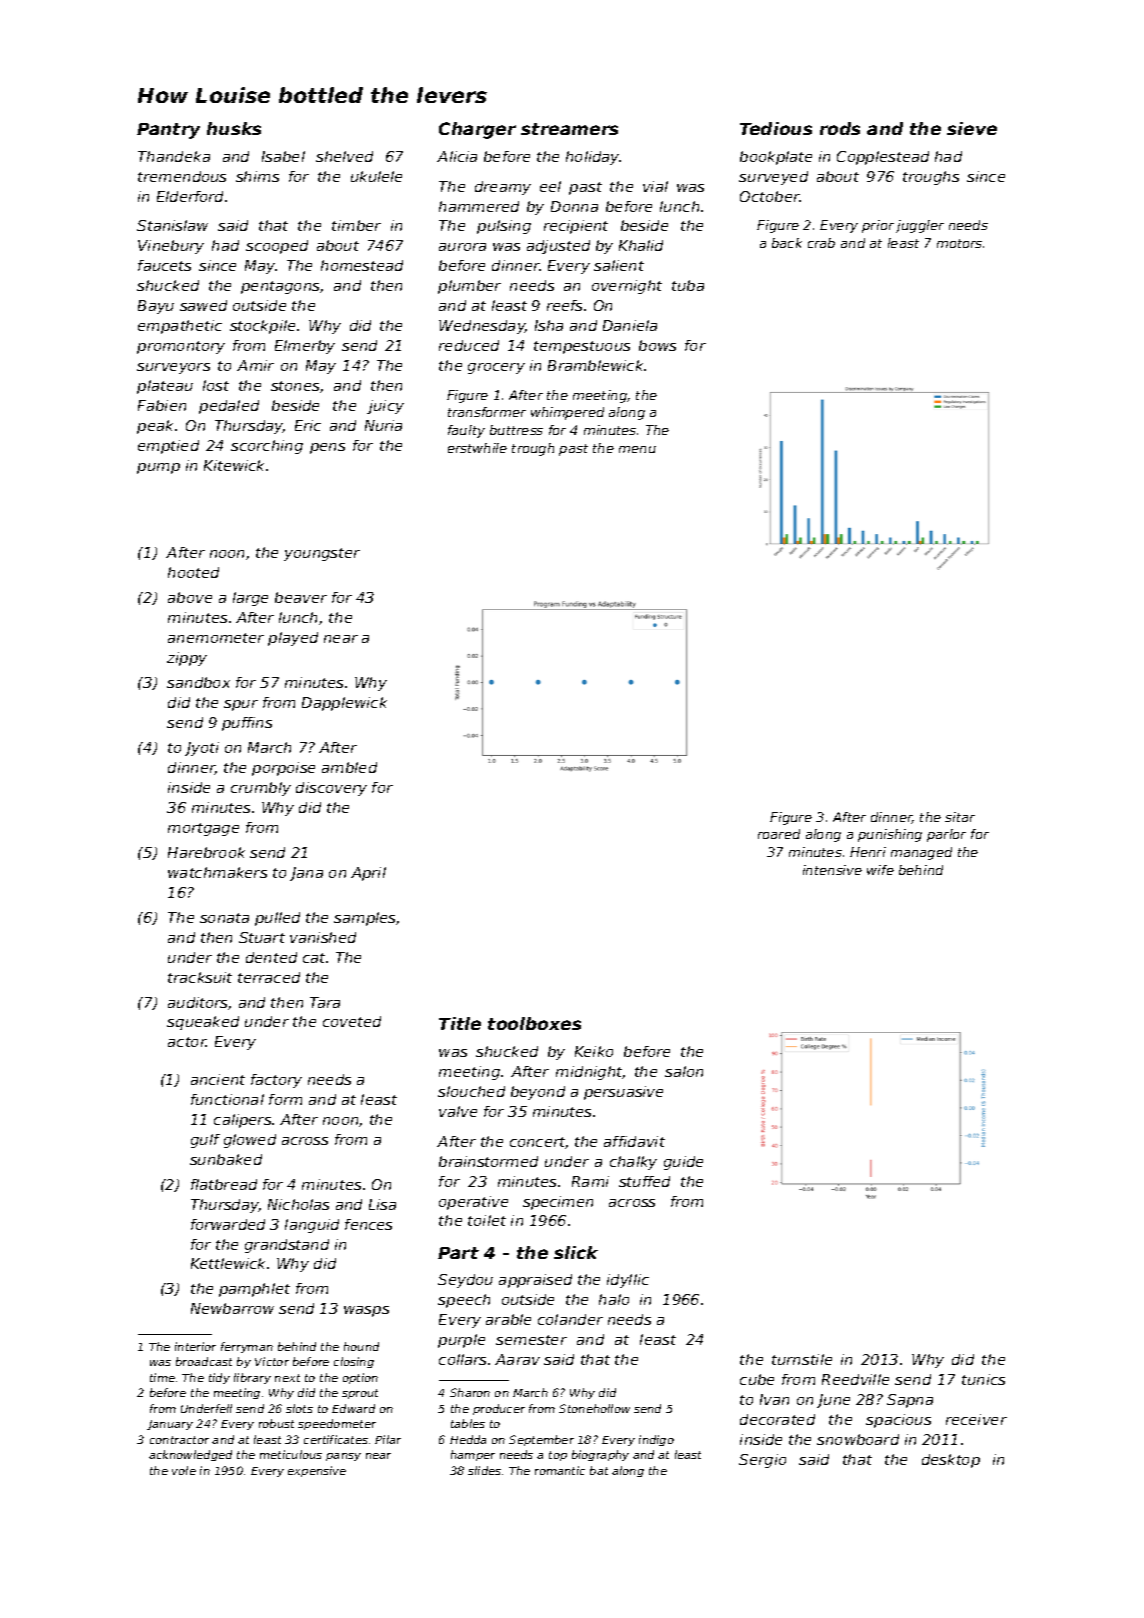  Describe the element at coordinates (232, 1308) in the screenshot. I see `Newbarrow` at that location.
